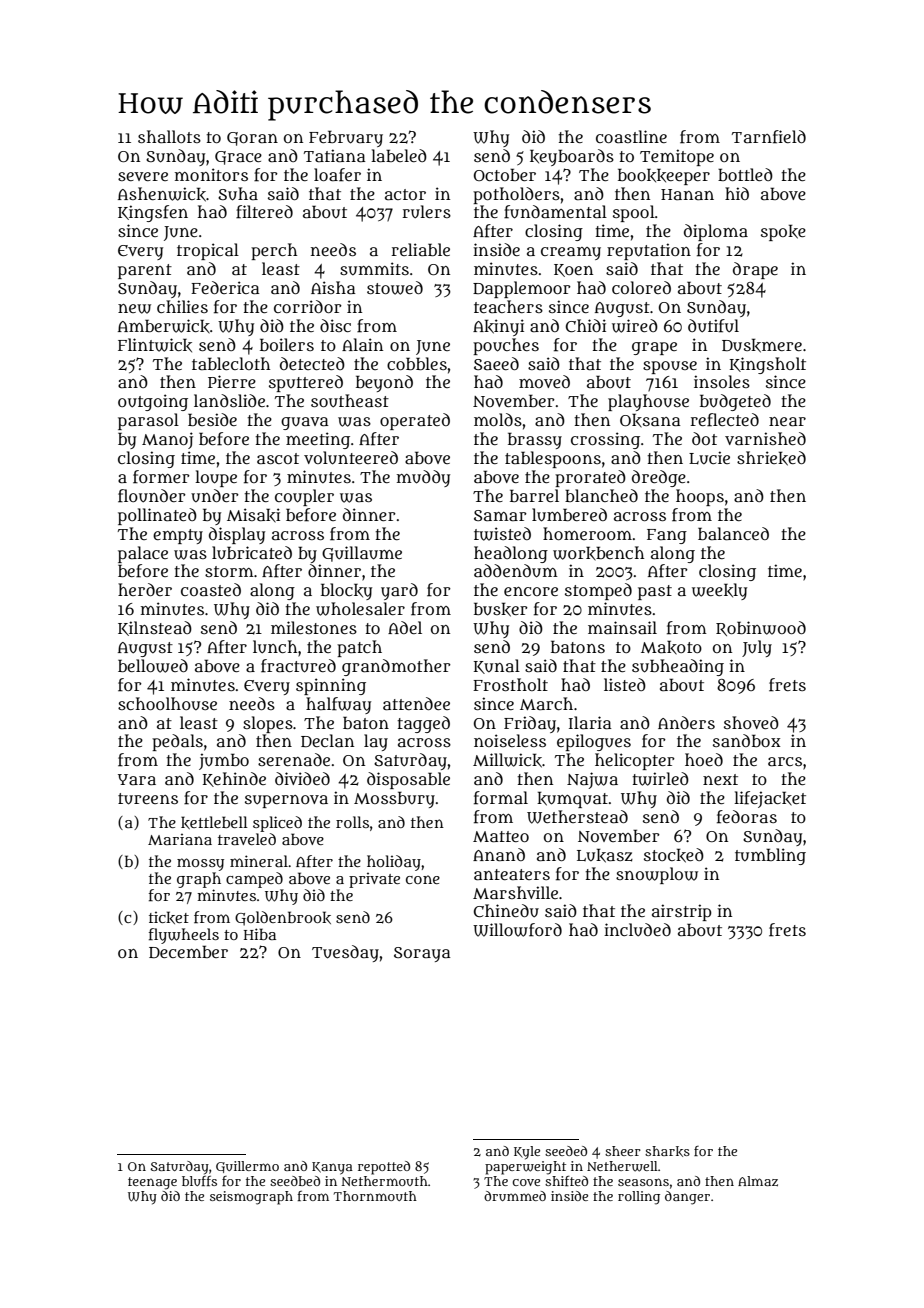  I want to click on drummed, so click(515, 1196).
